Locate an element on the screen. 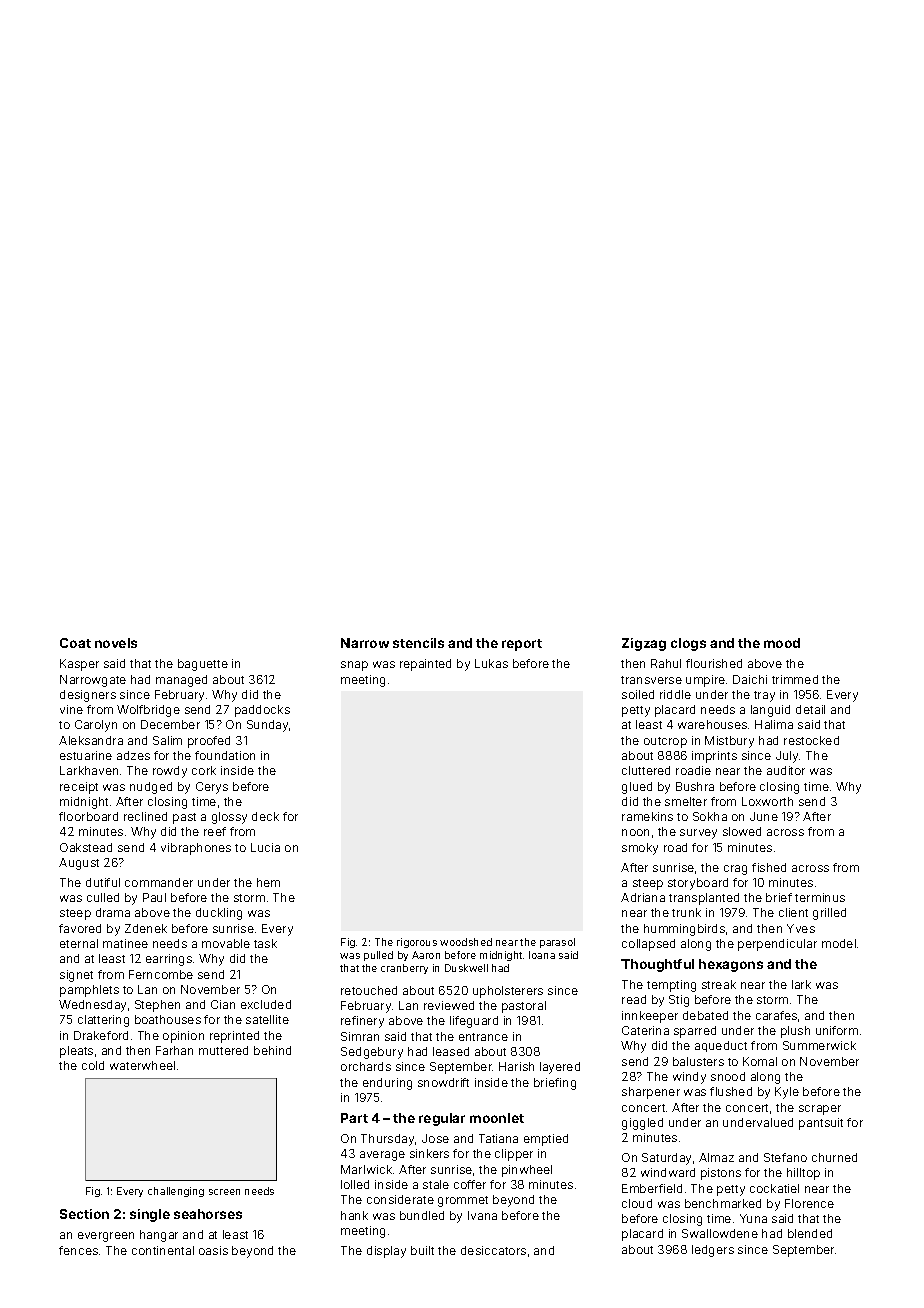 The height and width of the screenshot is (1308, 924). deck is located at coordinates (265, 816).
